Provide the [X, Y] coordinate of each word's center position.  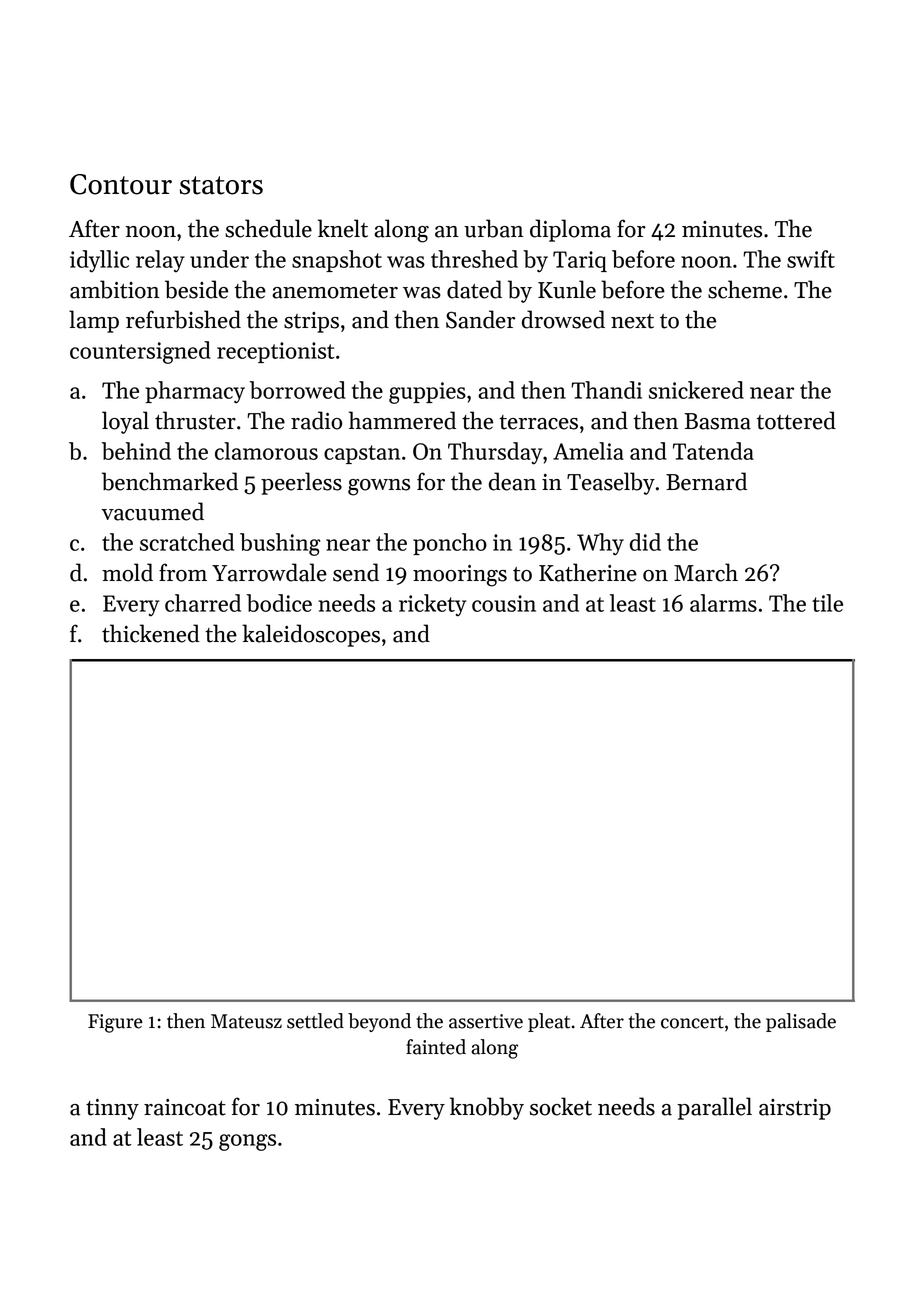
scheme [745, 289]
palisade [801, 1022]
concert [692, 1022]
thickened [151, 633]
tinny [112, 1109]
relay [160, 261]
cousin [504, 603]
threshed [474, 259]
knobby [487, 1108]
